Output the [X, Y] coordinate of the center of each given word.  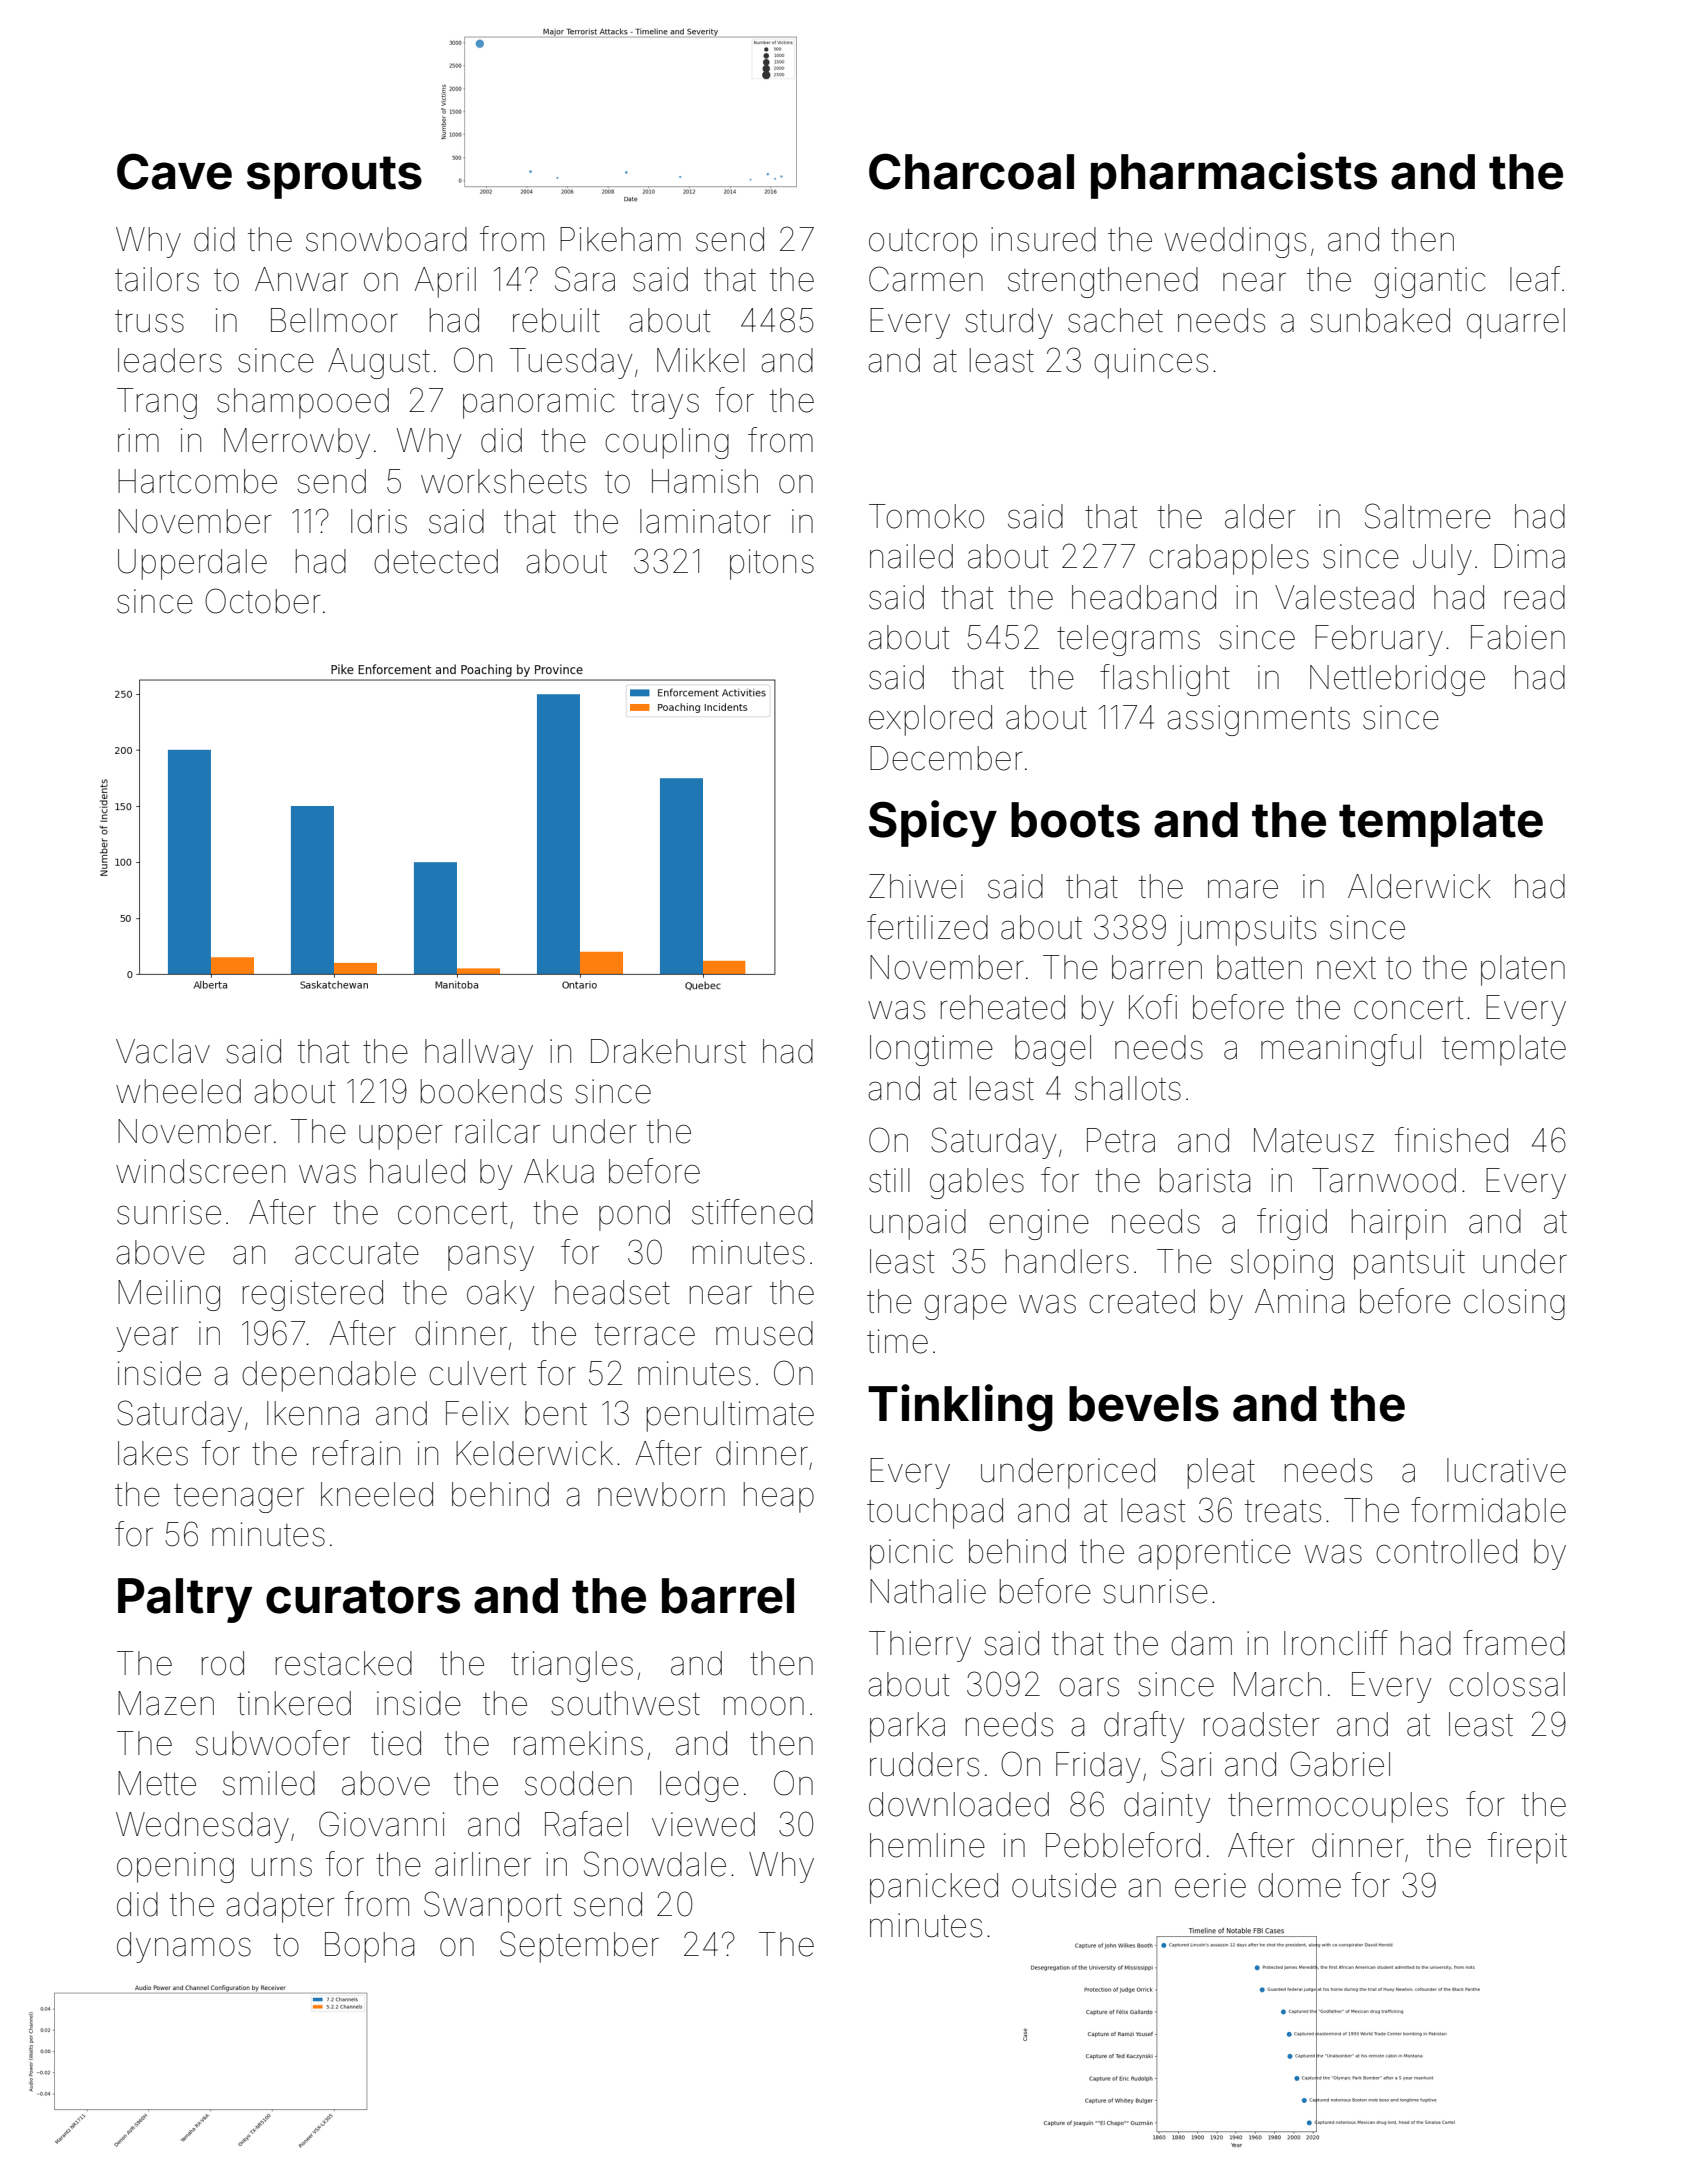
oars [1089, 1687]
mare [1243, 889]
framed [1514, 1643]
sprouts [334, 177]
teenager [239, 1498]
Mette [157, 1783]
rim [138, 440]
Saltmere [1428, 516]
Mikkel [701, 360]
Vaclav [163, 1051]
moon [764, 1706]
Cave [174, 171]
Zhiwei [916, 886]
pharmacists [1234, 175]
